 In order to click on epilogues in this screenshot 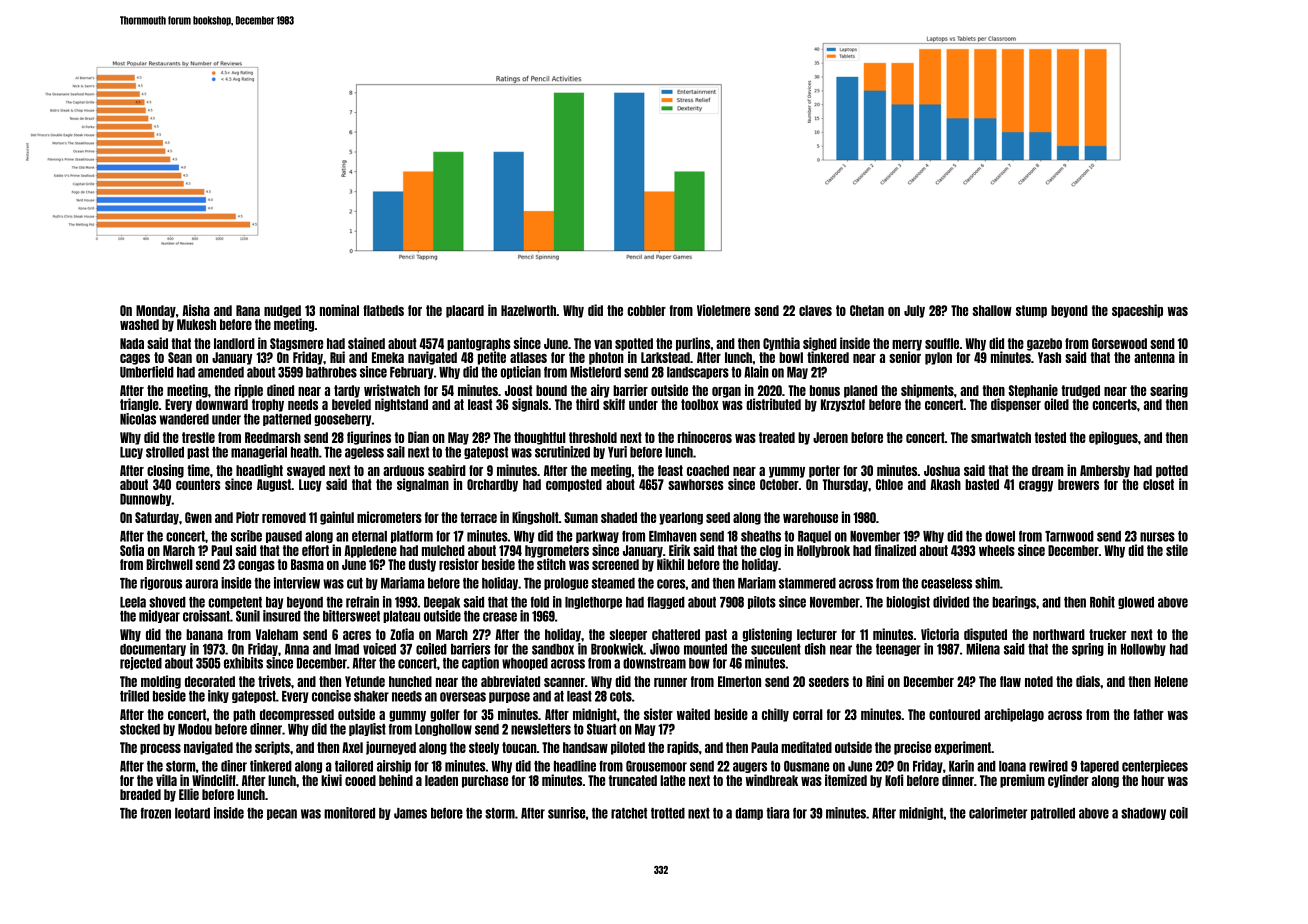, I will do `click(1113, 438)`.
